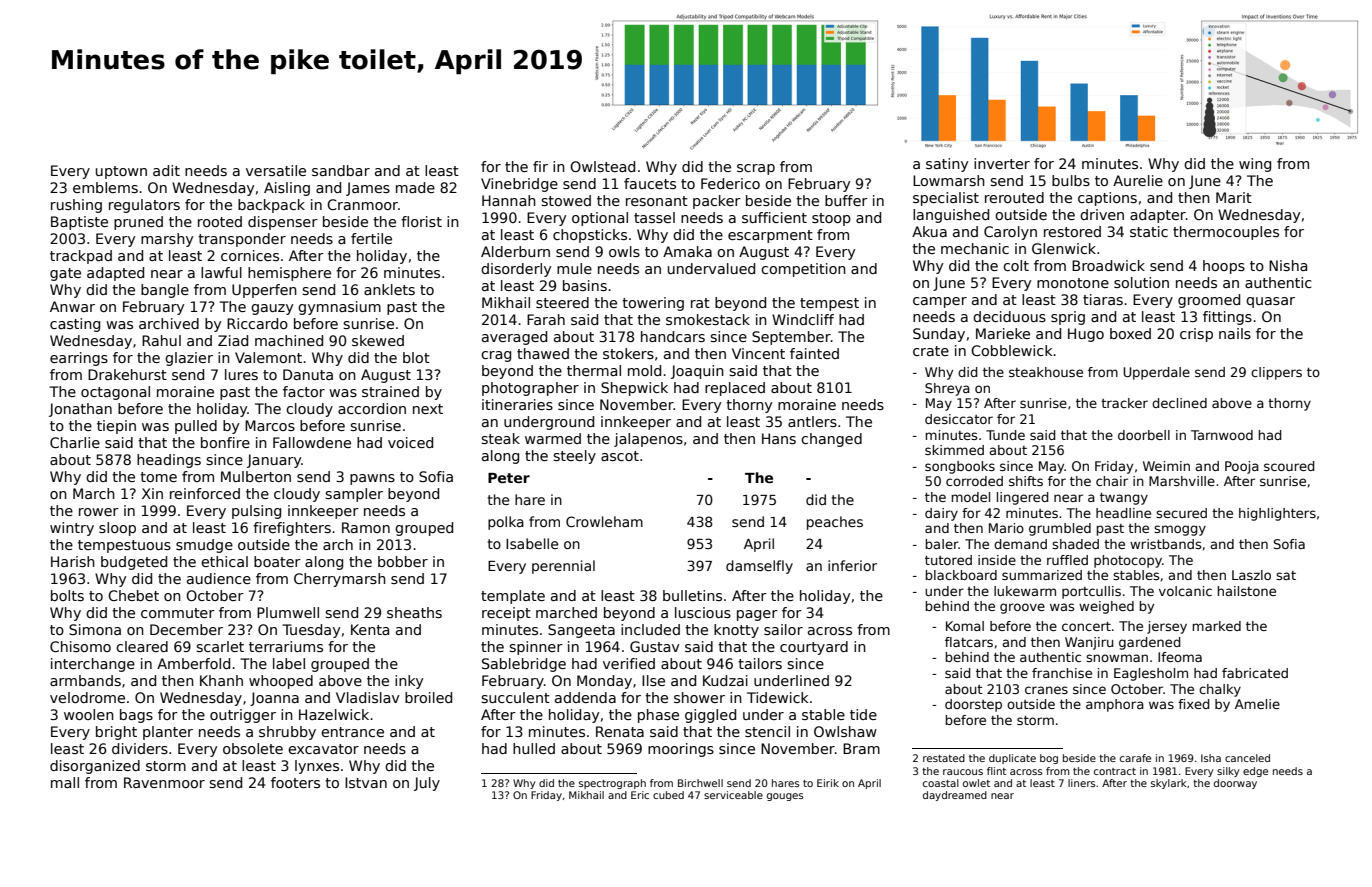  What do you see at coordinates (653, 680) in the image?
I see `Ilse` at bounding box center [653, 680].
